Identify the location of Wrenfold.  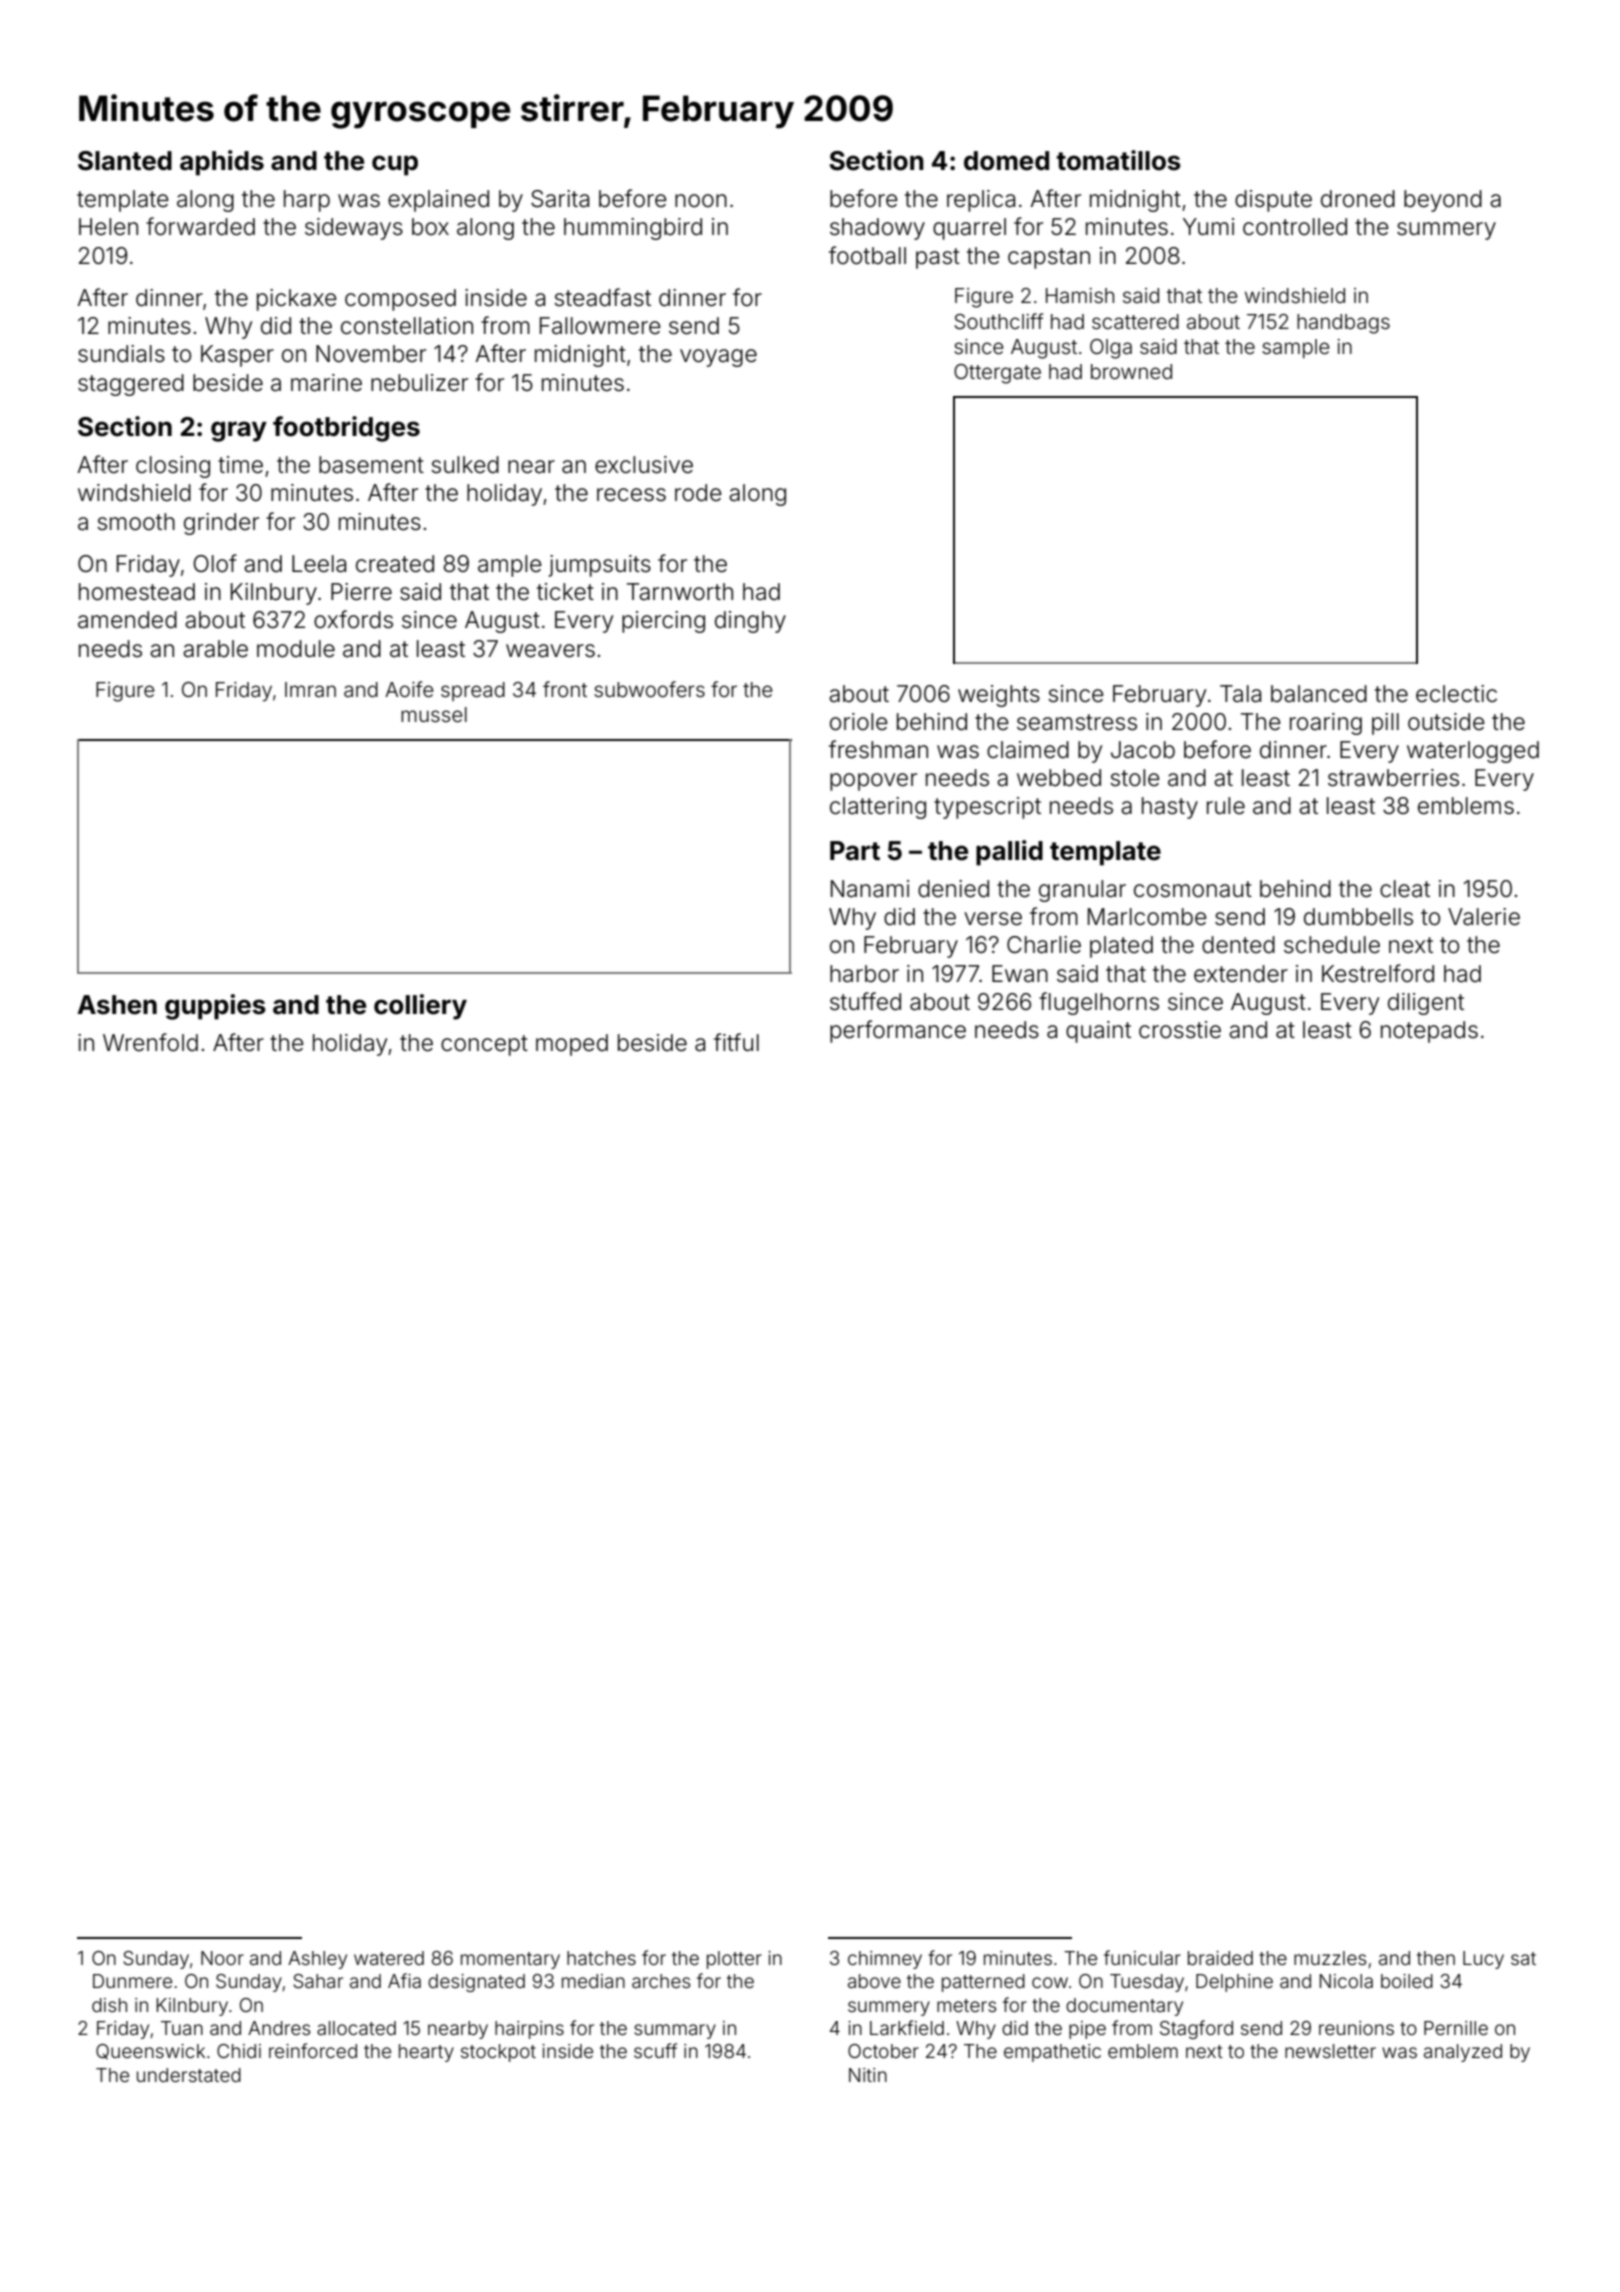
(150, 1042).
